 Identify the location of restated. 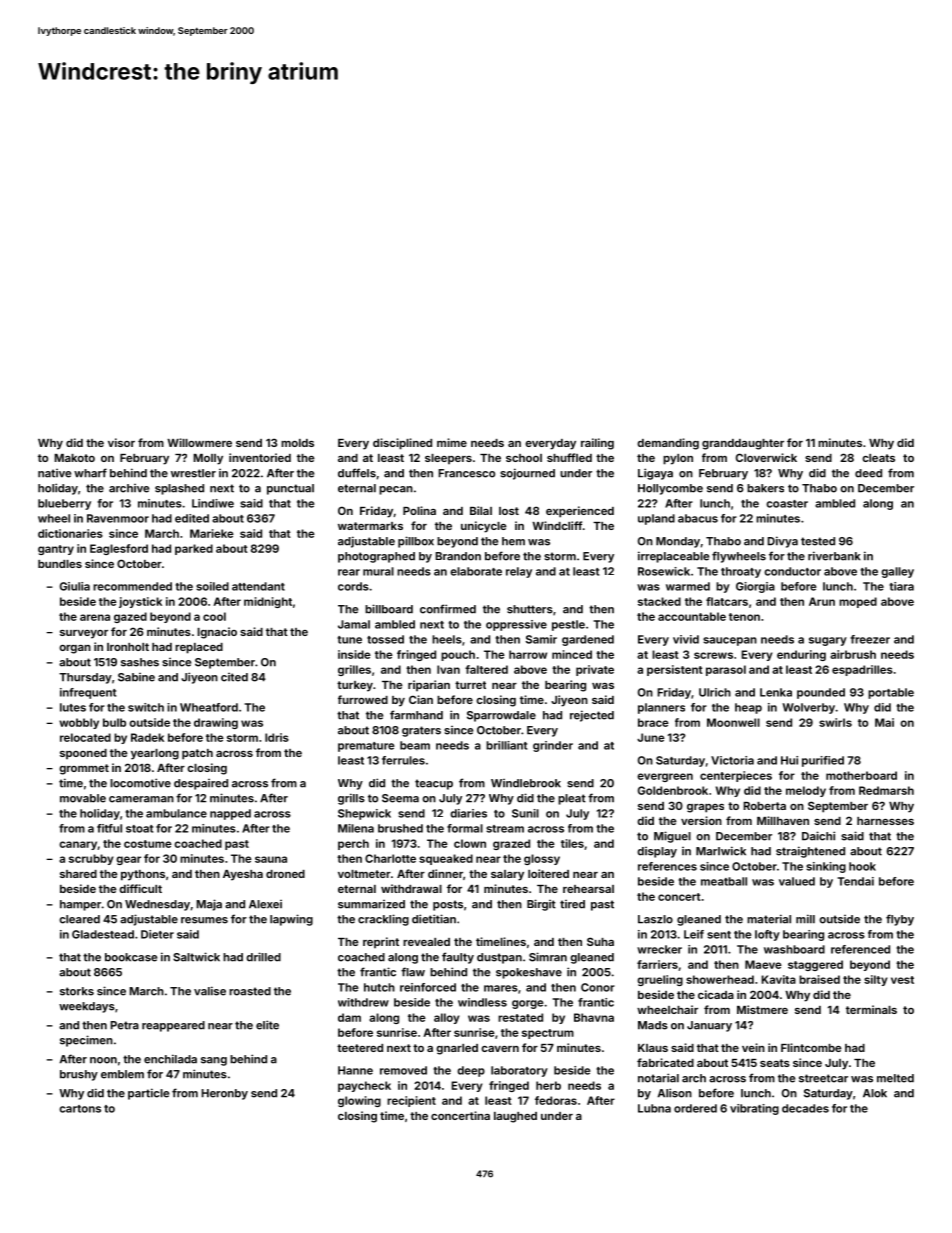
(520, 1017).
